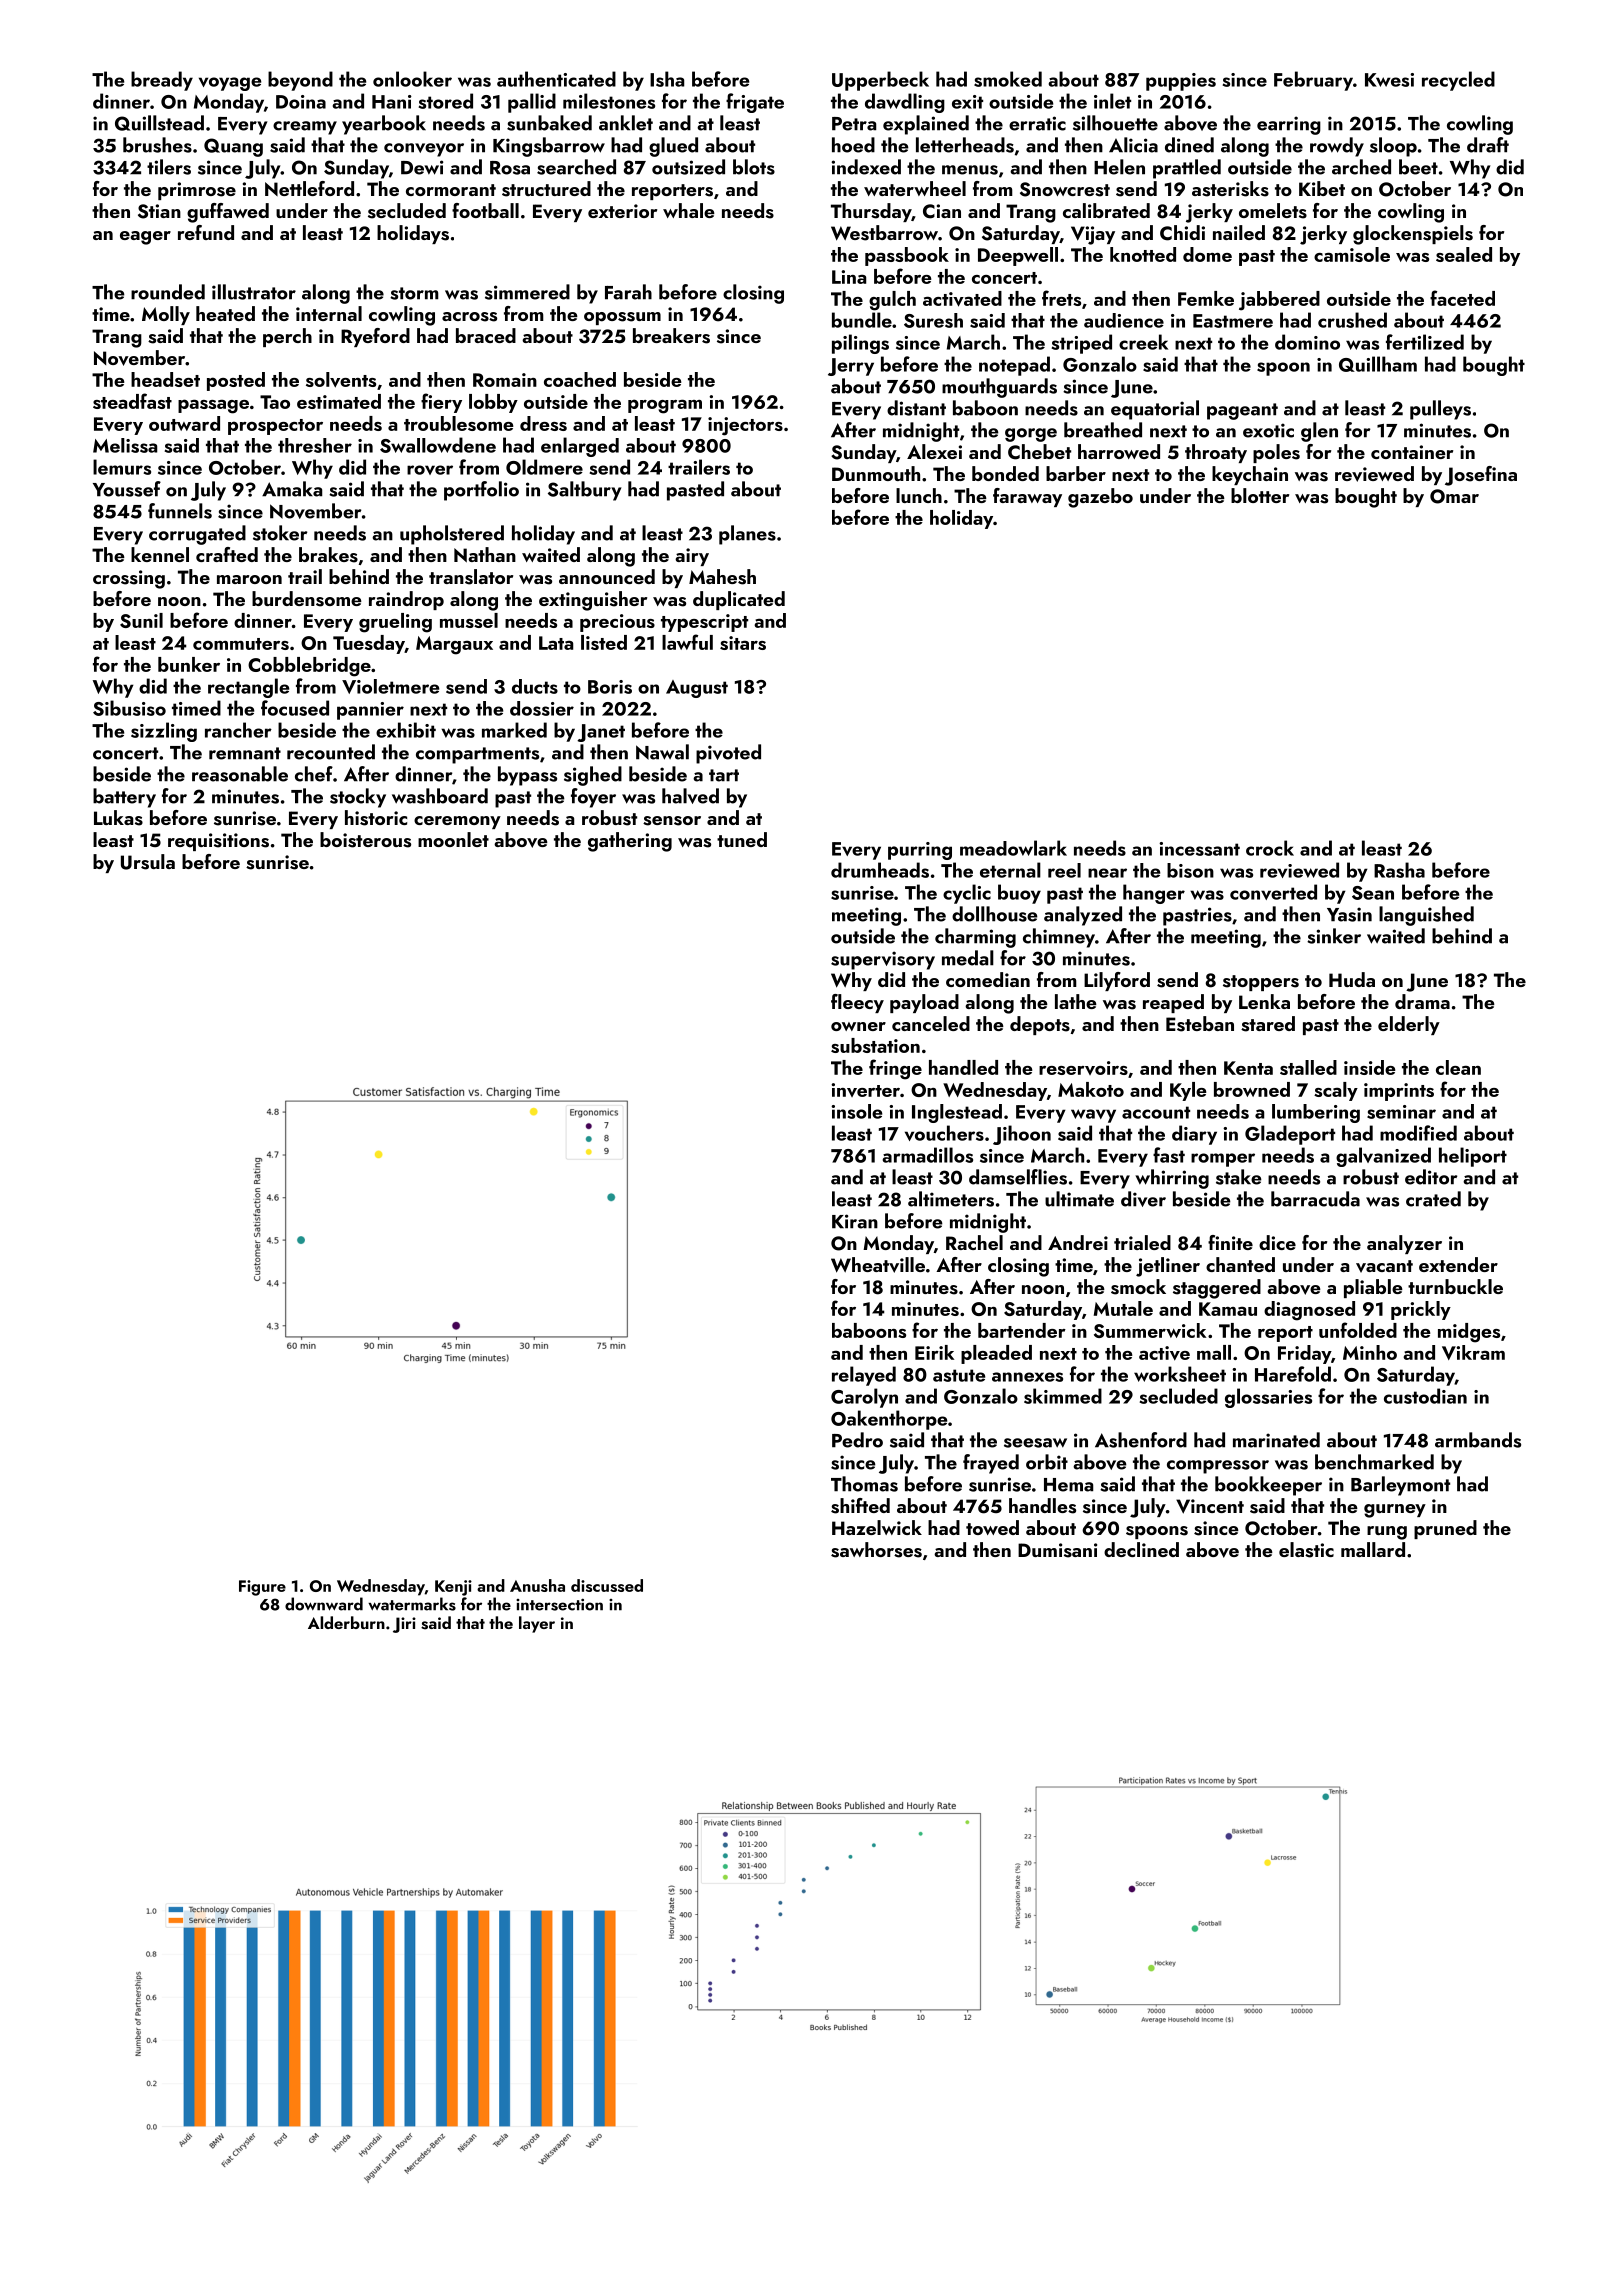 This screenshot has width=1620, height=2292. Describe the element at coordinates (1370, 1067) in the screenshot. I see `inside` at that location.
